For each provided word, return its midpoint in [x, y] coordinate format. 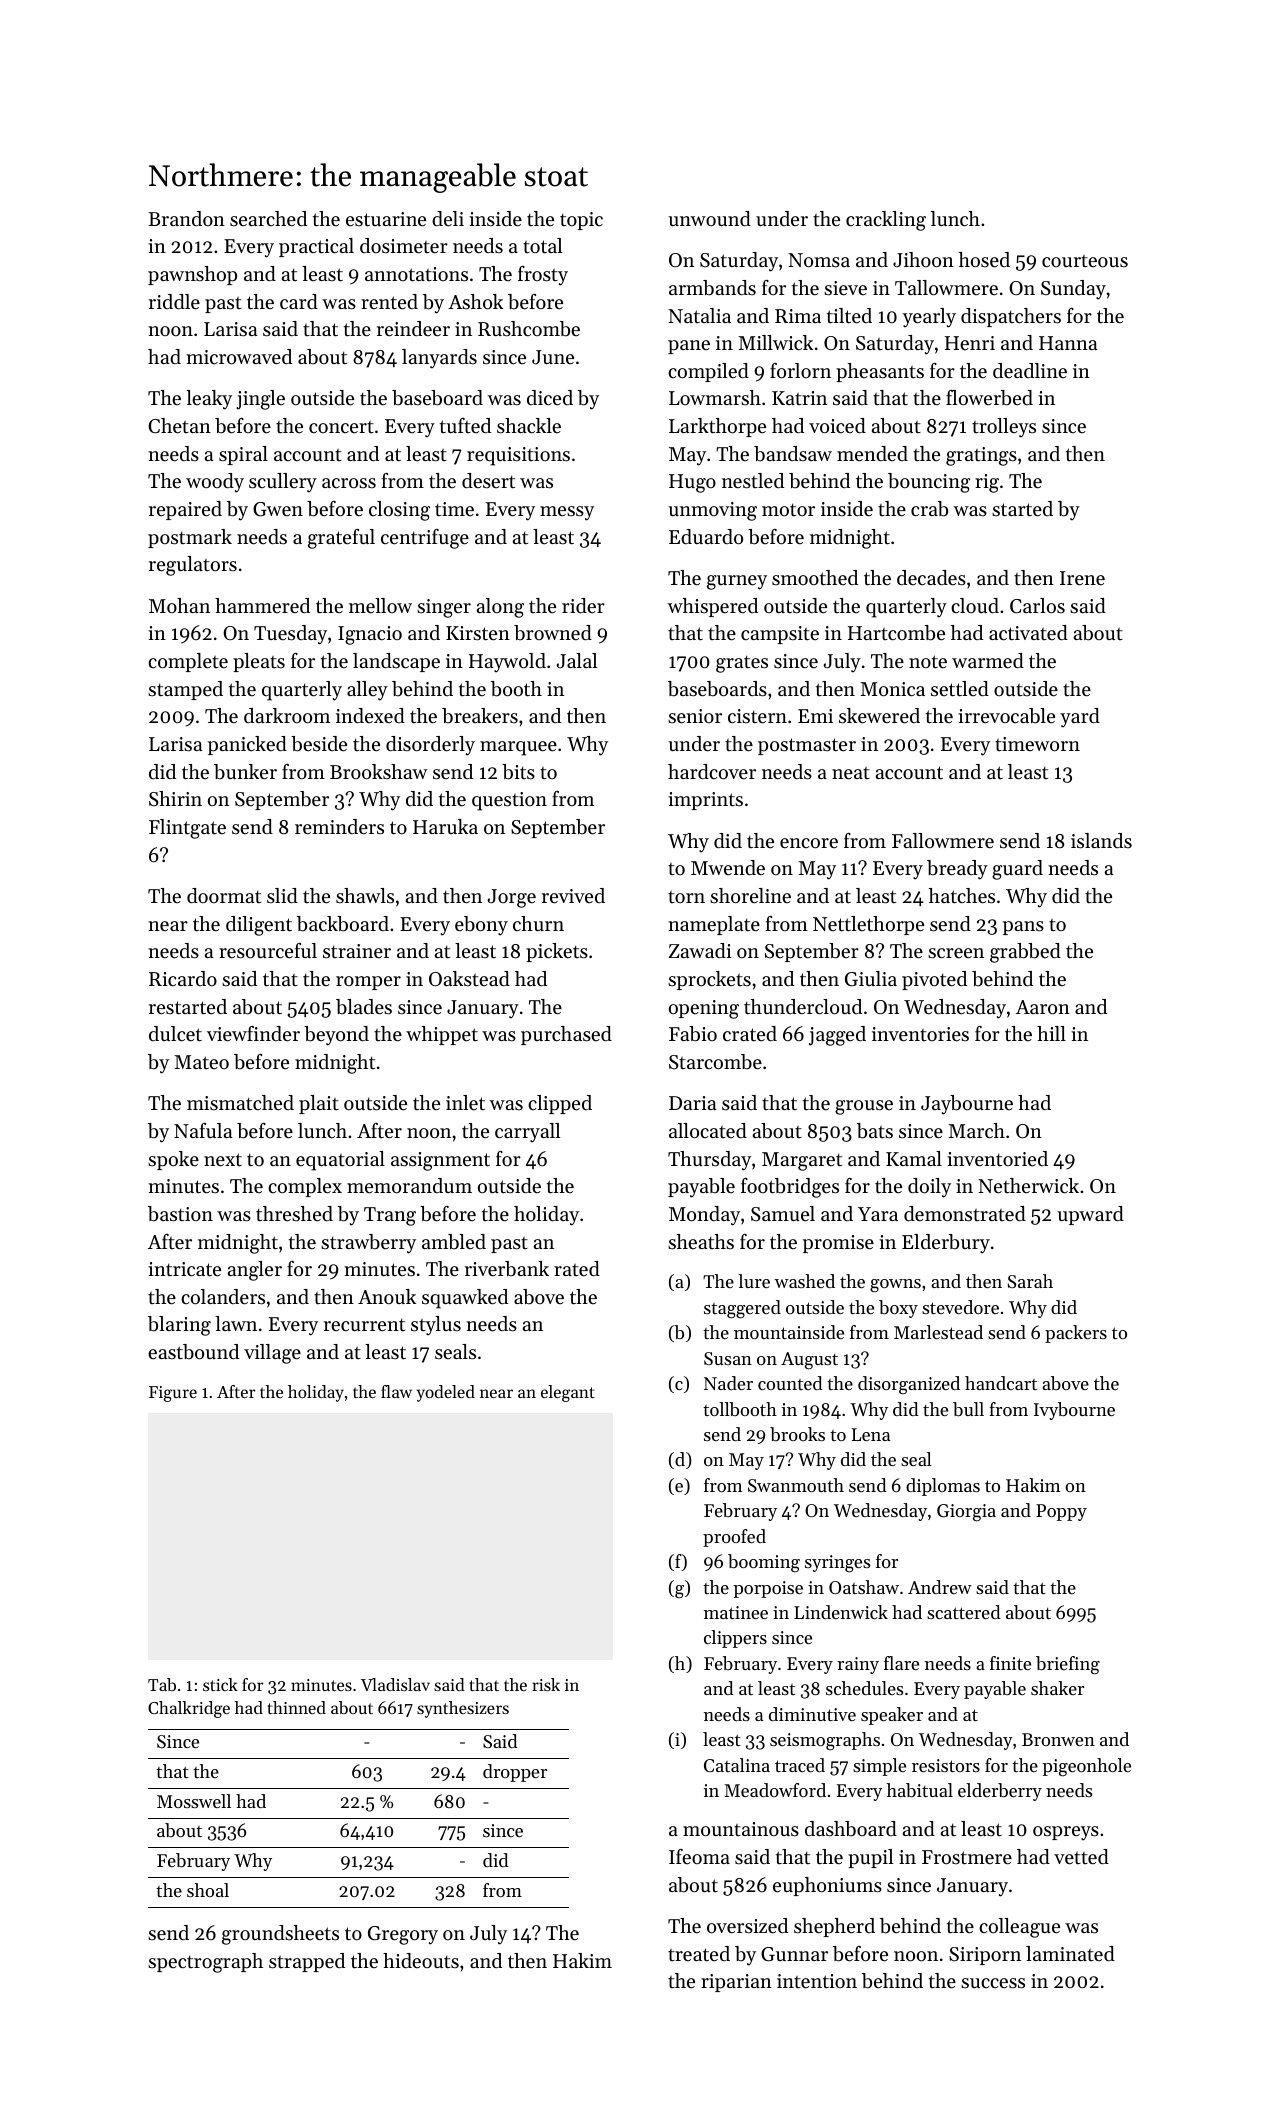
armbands [712, 288]
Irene [1082, 578]
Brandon [186, 218]
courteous [1085, 261]
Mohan [179, 605]
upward [1090, 1215]
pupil [870, 1858]
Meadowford [775, 1790]
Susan [728, 1358]
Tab [162, 1684]
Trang [390, 1216]
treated [699, 1954]
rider [583, 605]
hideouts [421, 1960]
